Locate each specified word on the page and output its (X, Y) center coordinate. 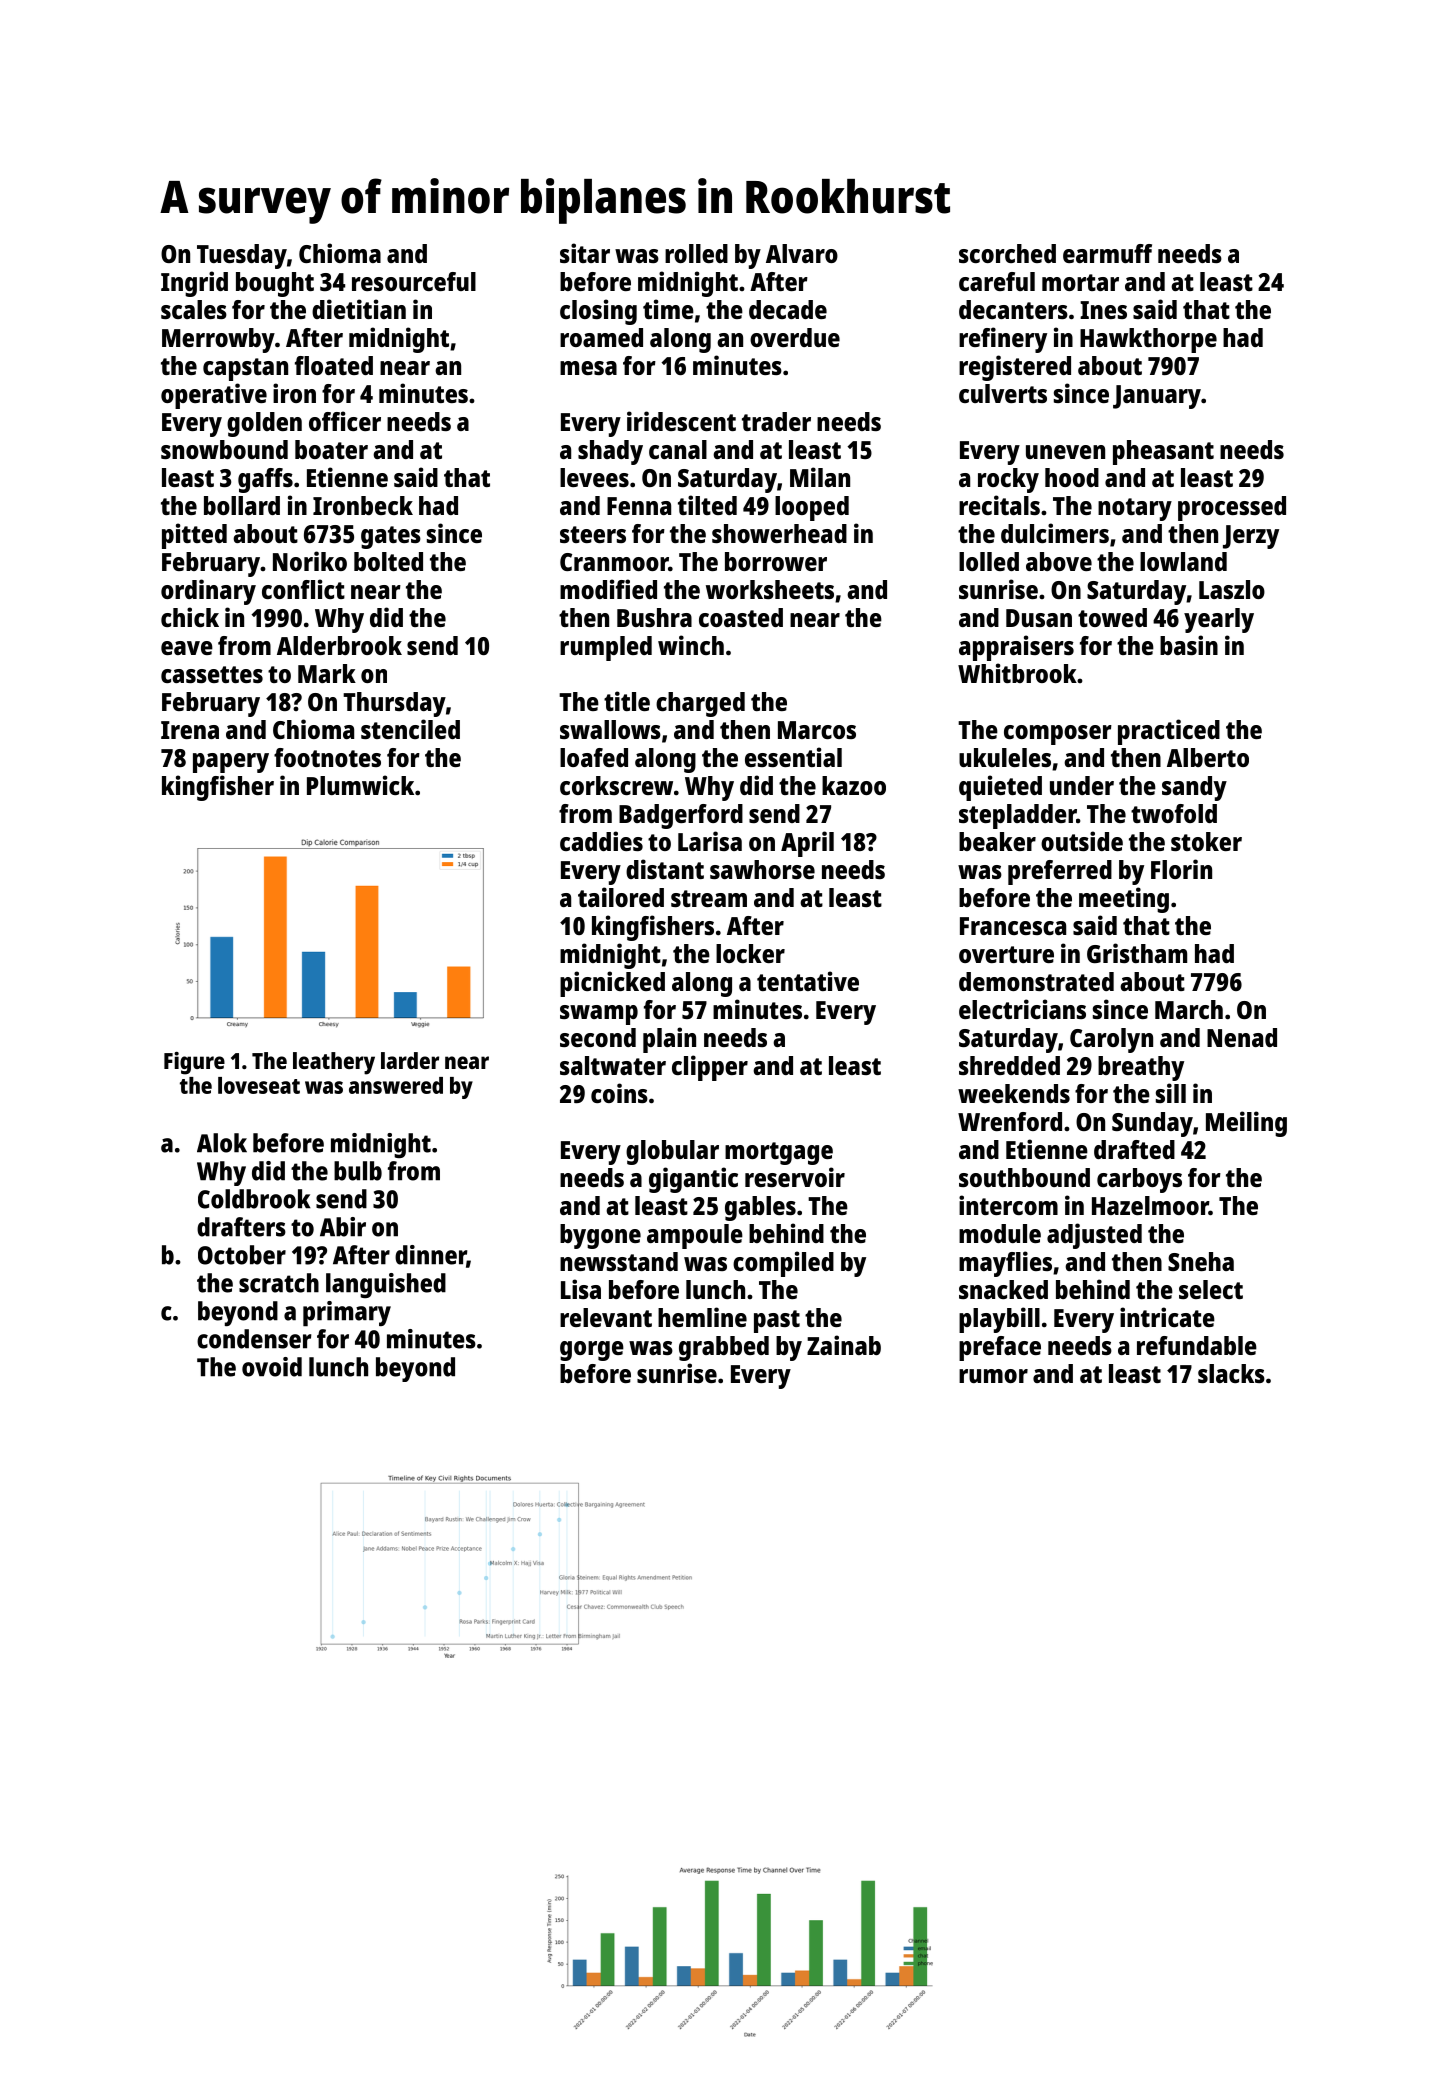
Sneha (1201, 1261)
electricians (1022, 1009)
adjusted (1094, 1236)
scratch (279, 1283)
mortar (1080, 282)
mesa (588, 368)
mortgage (779, 1153)
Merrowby (218, 340)
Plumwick (360, 785)
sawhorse (762, 869)
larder (410, 1060)
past (777, 1321)
